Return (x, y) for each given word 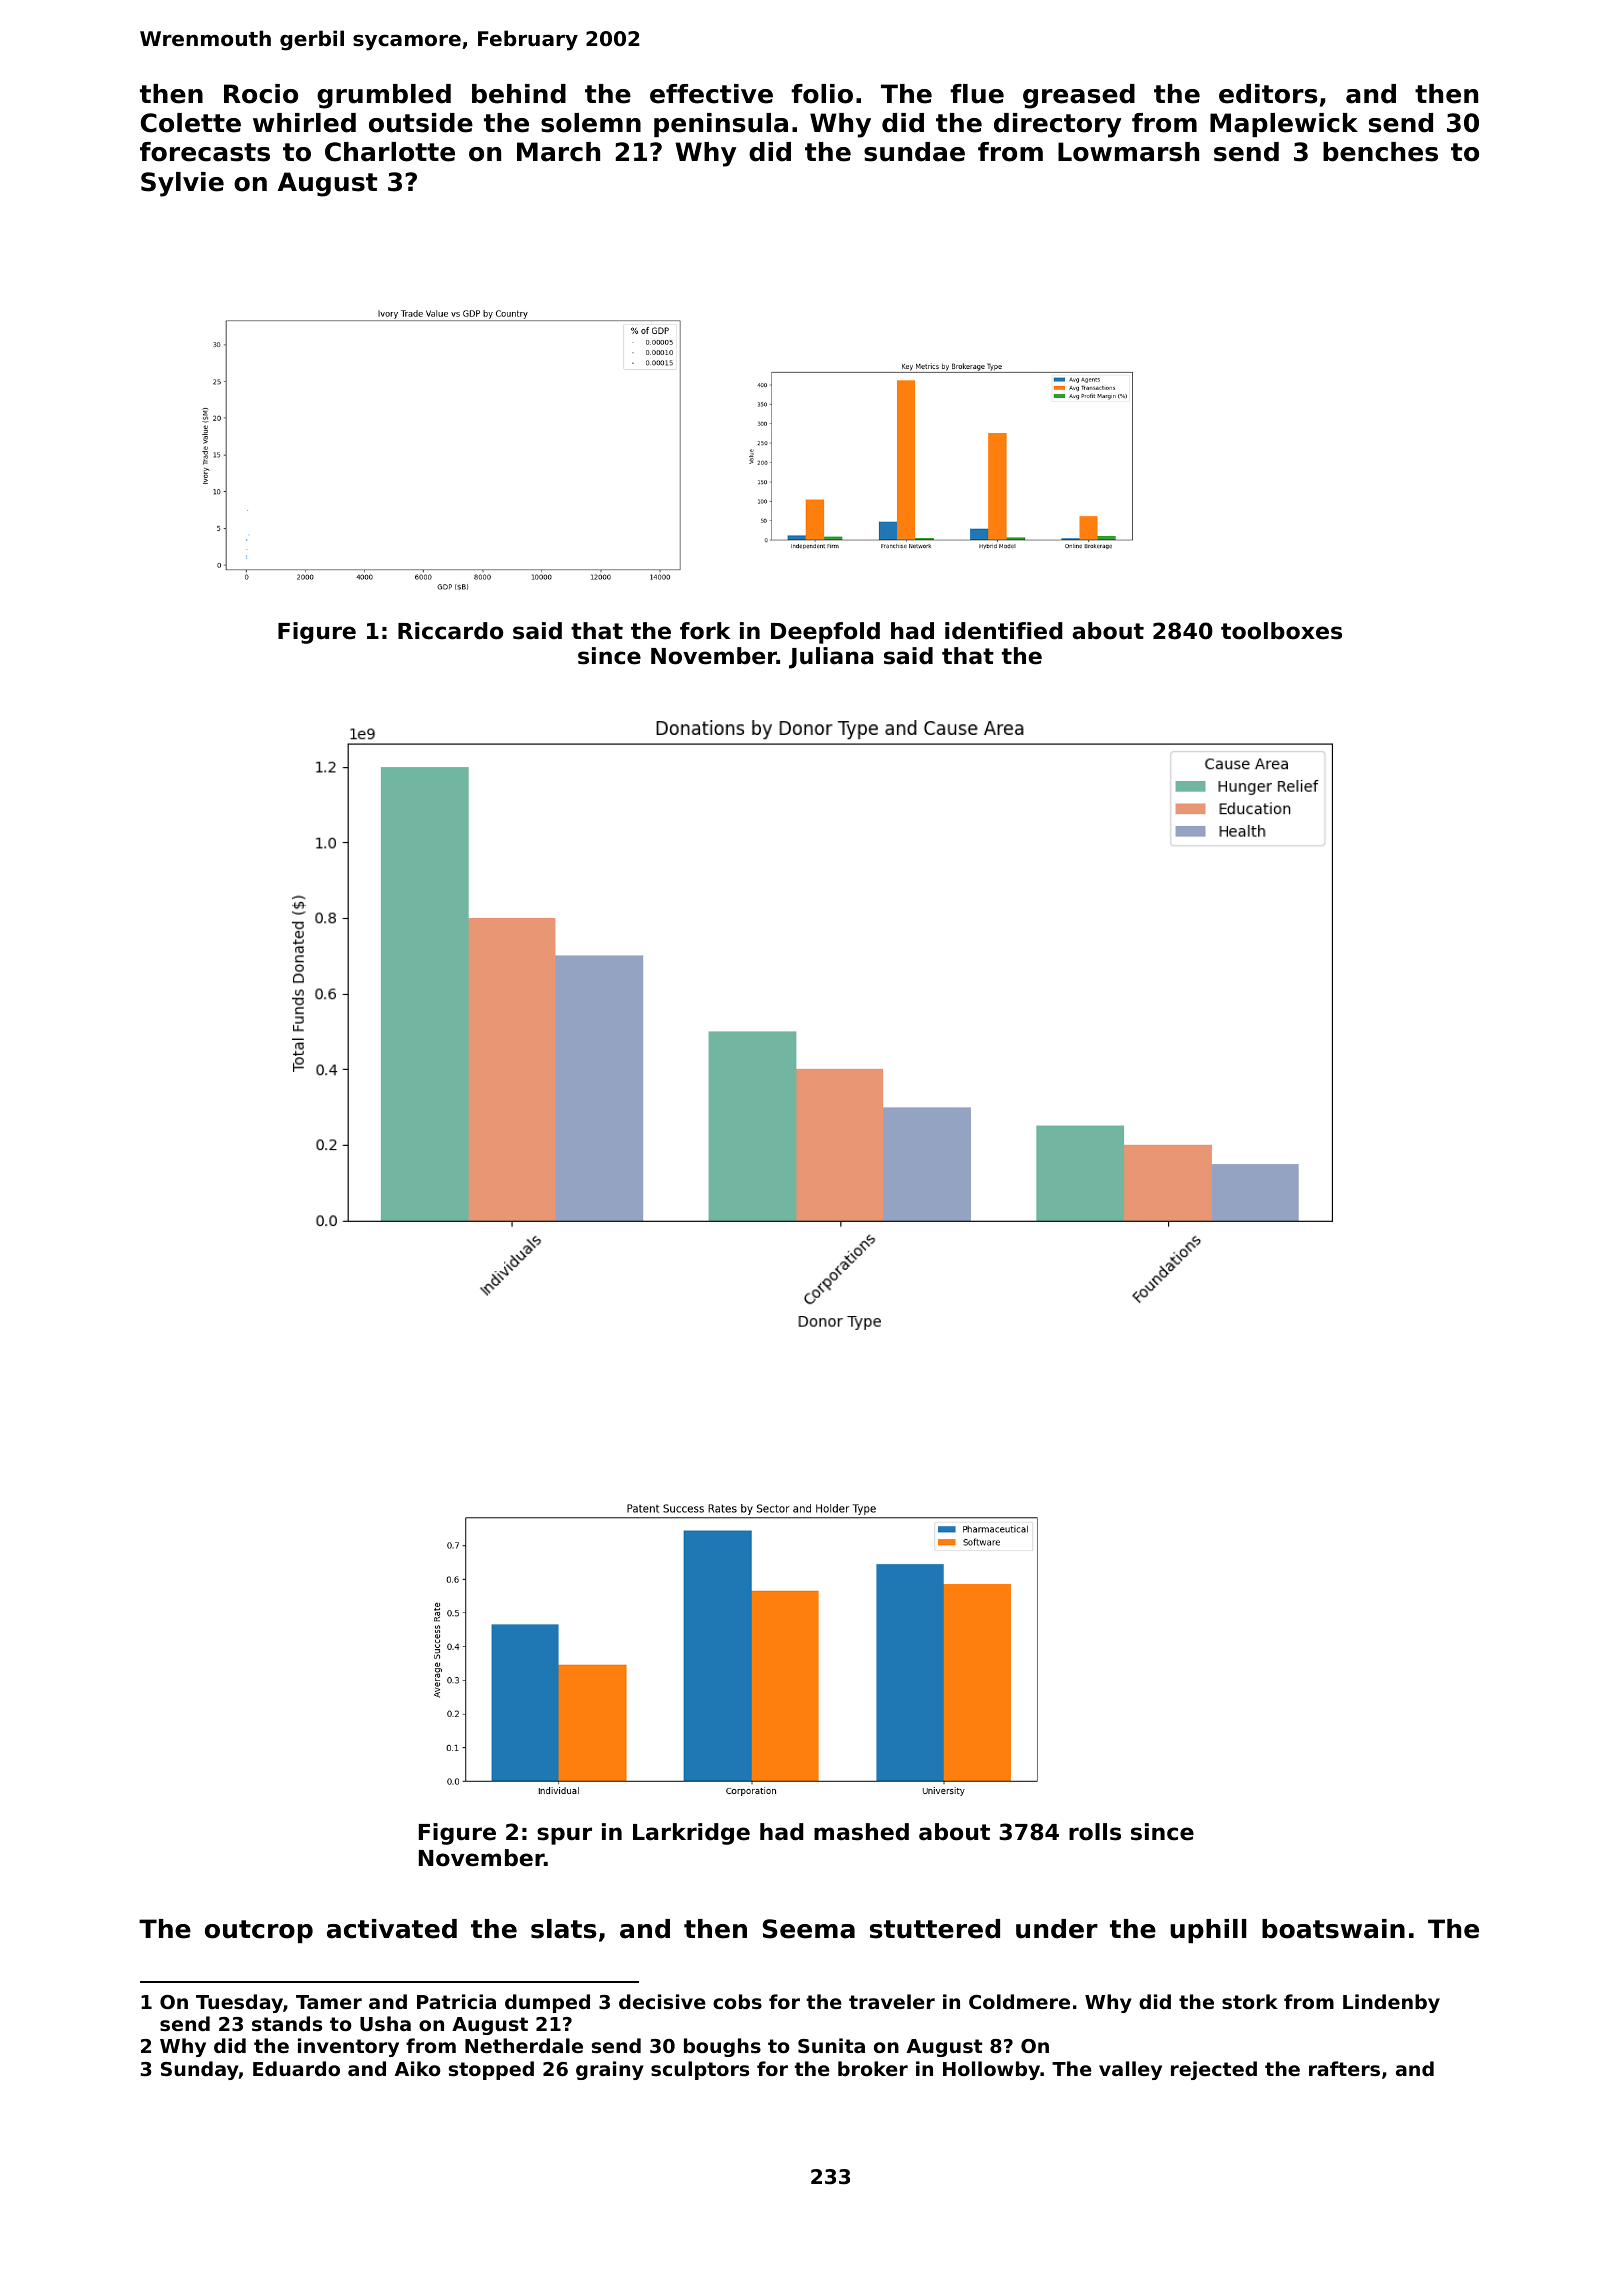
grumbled (384, 96)
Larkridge (691, 1834)
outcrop (259, 1931)
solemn (591, 123)
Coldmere (1019, 2001)
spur (564, 1836)
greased (1079, 96)
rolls (1095, 1832)
